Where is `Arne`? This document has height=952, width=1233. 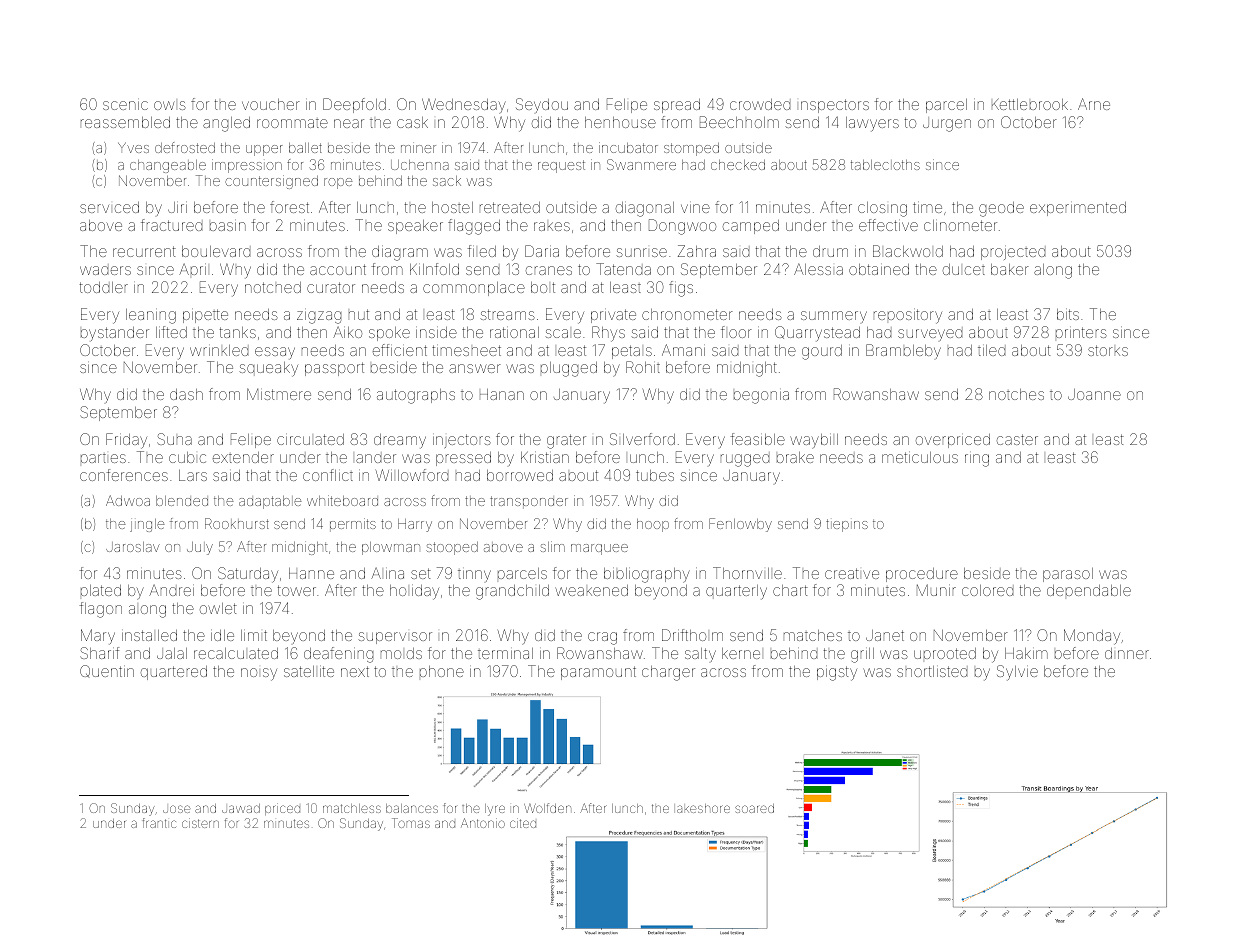 Arne is located at coordinates (1094, 104).
